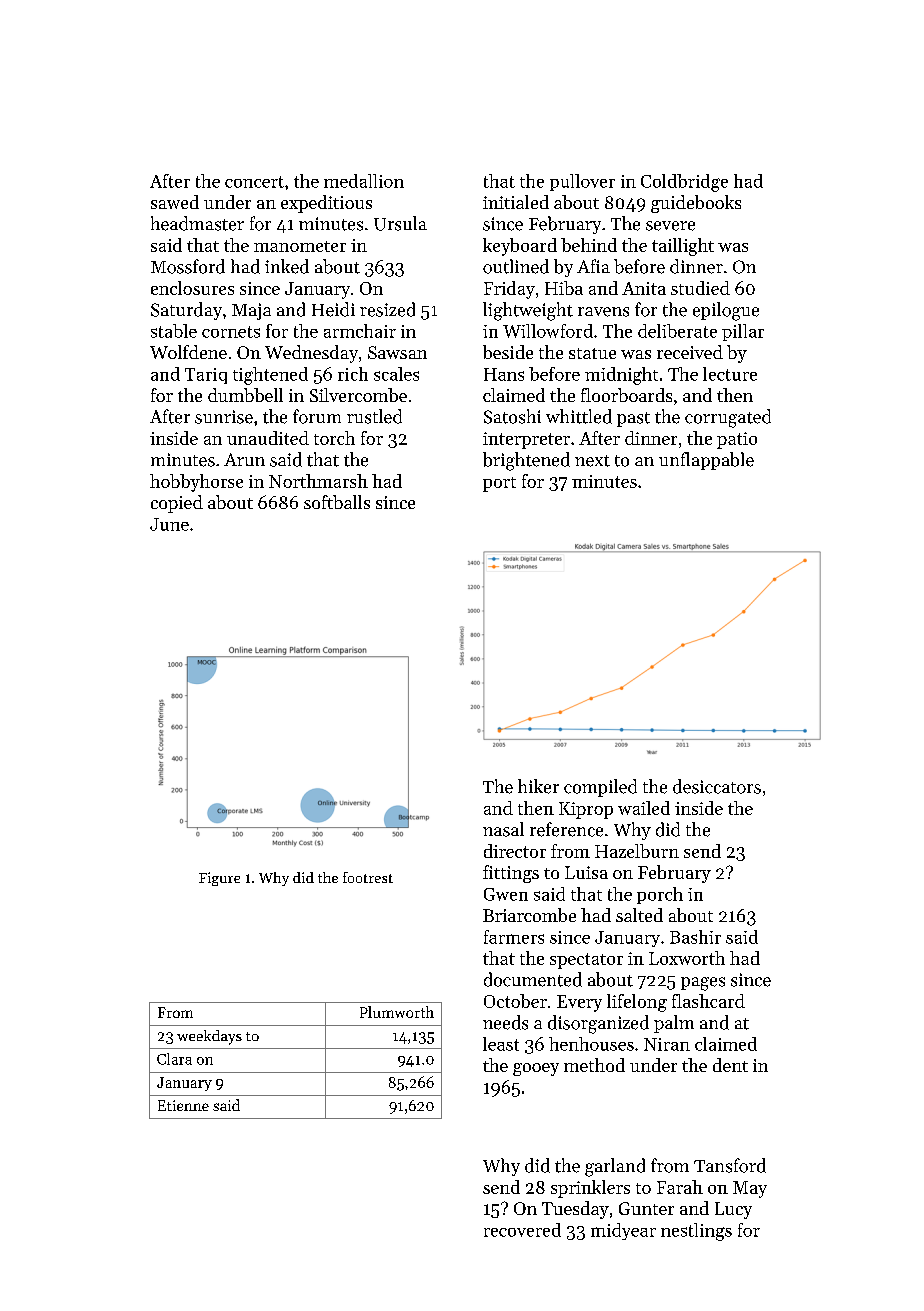  Describe the element at coordinates (368, 877) in the screenshot. I see `footrest` at that location.
